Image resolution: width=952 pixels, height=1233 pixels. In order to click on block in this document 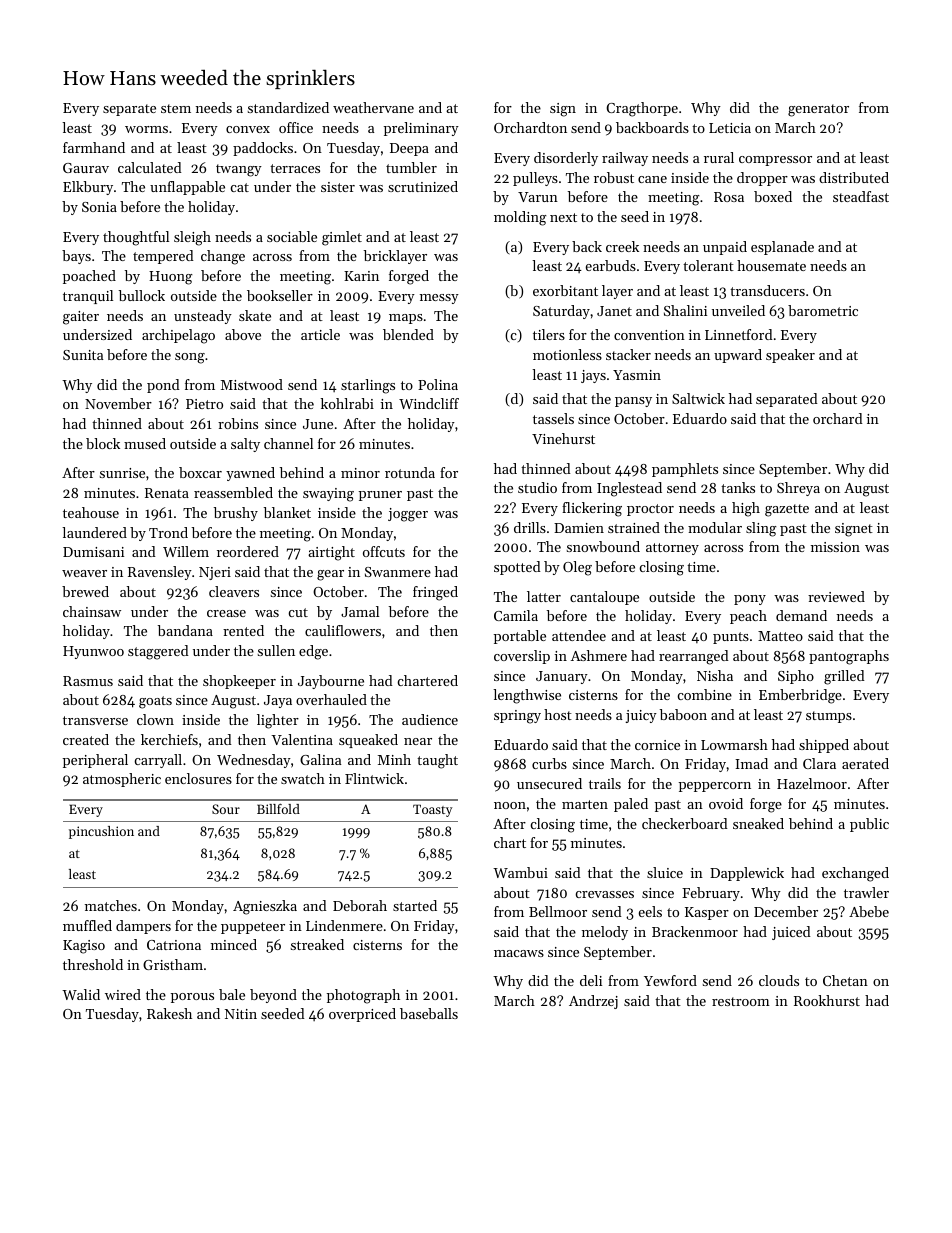, I will do `click(103, 443)`.
